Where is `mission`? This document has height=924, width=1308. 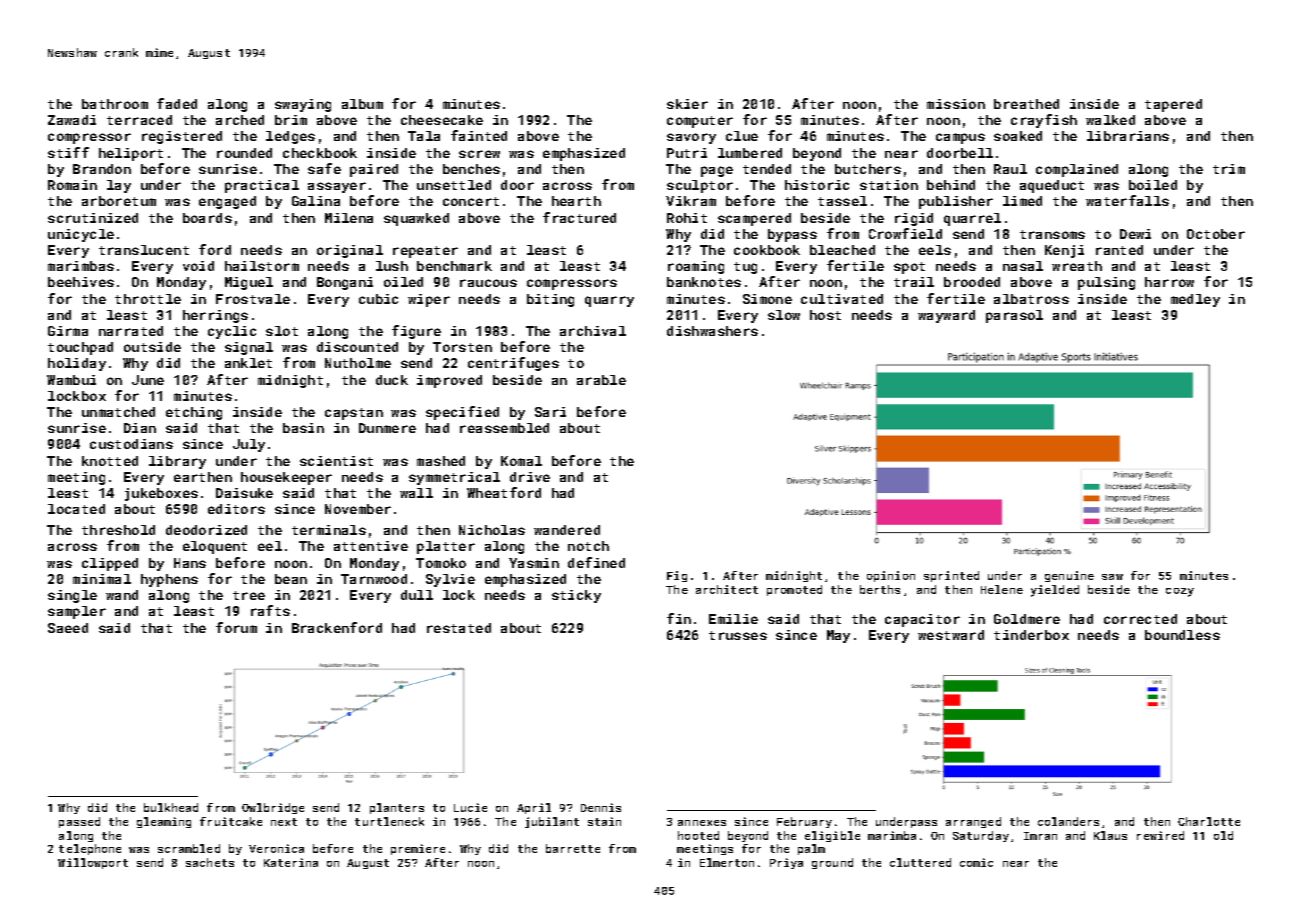 mission is located at coordinates (956, 104).
